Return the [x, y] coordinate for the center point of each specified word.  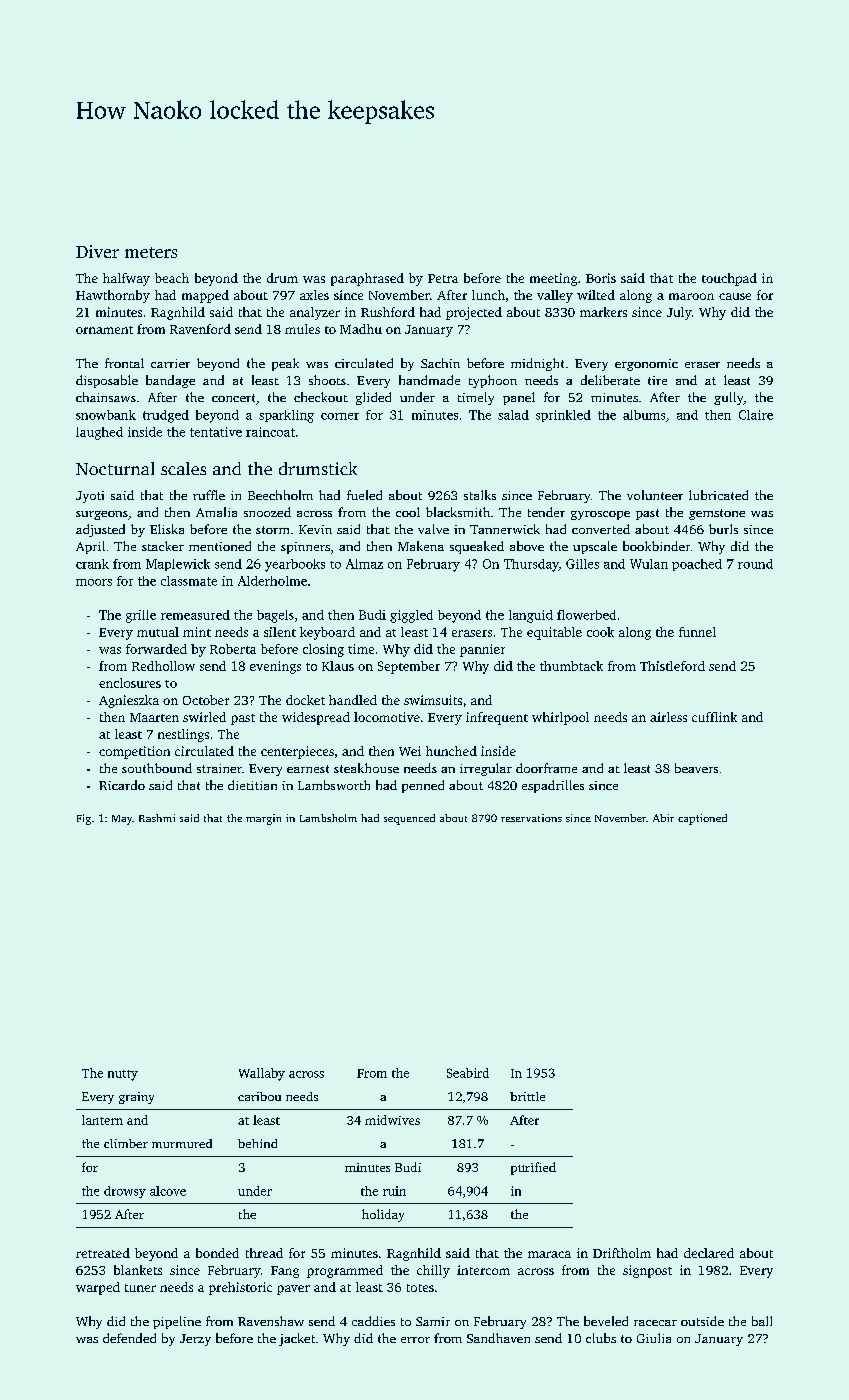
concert [233, 398]
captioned [702, 819]
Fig [84, 819]
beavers [696, 768]
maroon [691, 296]
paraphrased [367, 279]
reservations [531, 818]
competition [134, 752]
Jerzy [195, 1340]
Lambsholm [328, 818]
